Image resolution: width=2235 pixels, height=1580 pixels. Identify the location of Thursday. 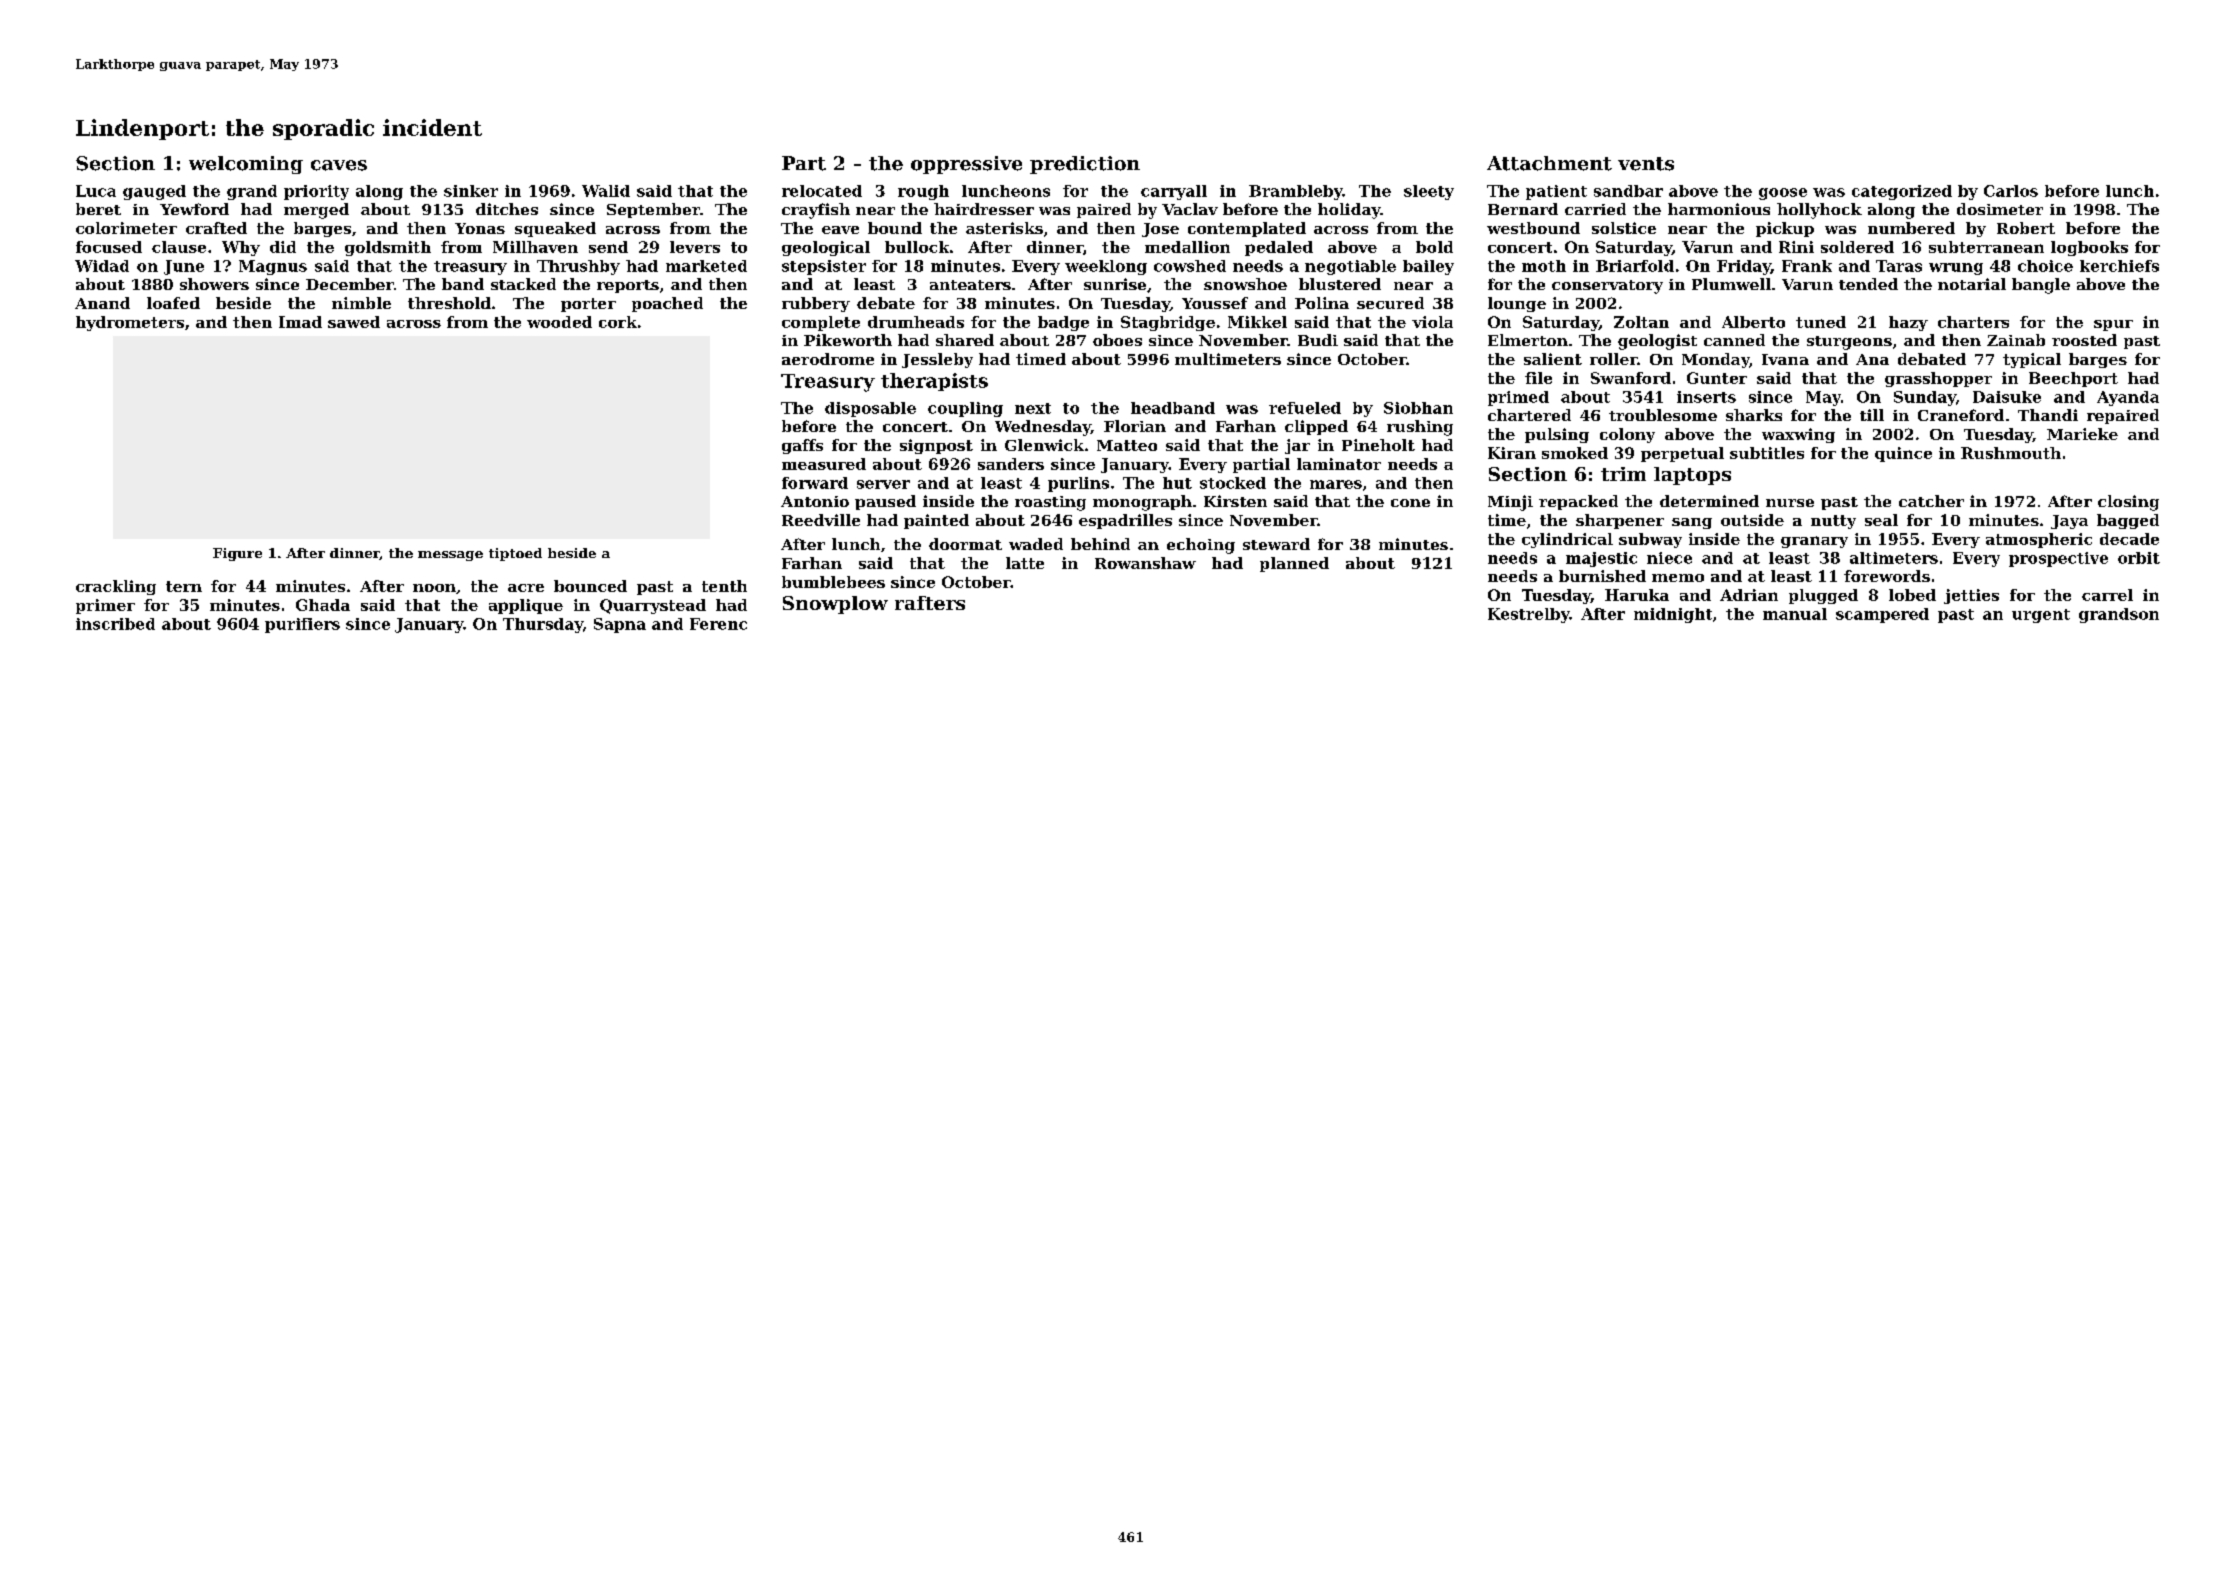
(543, 625).
